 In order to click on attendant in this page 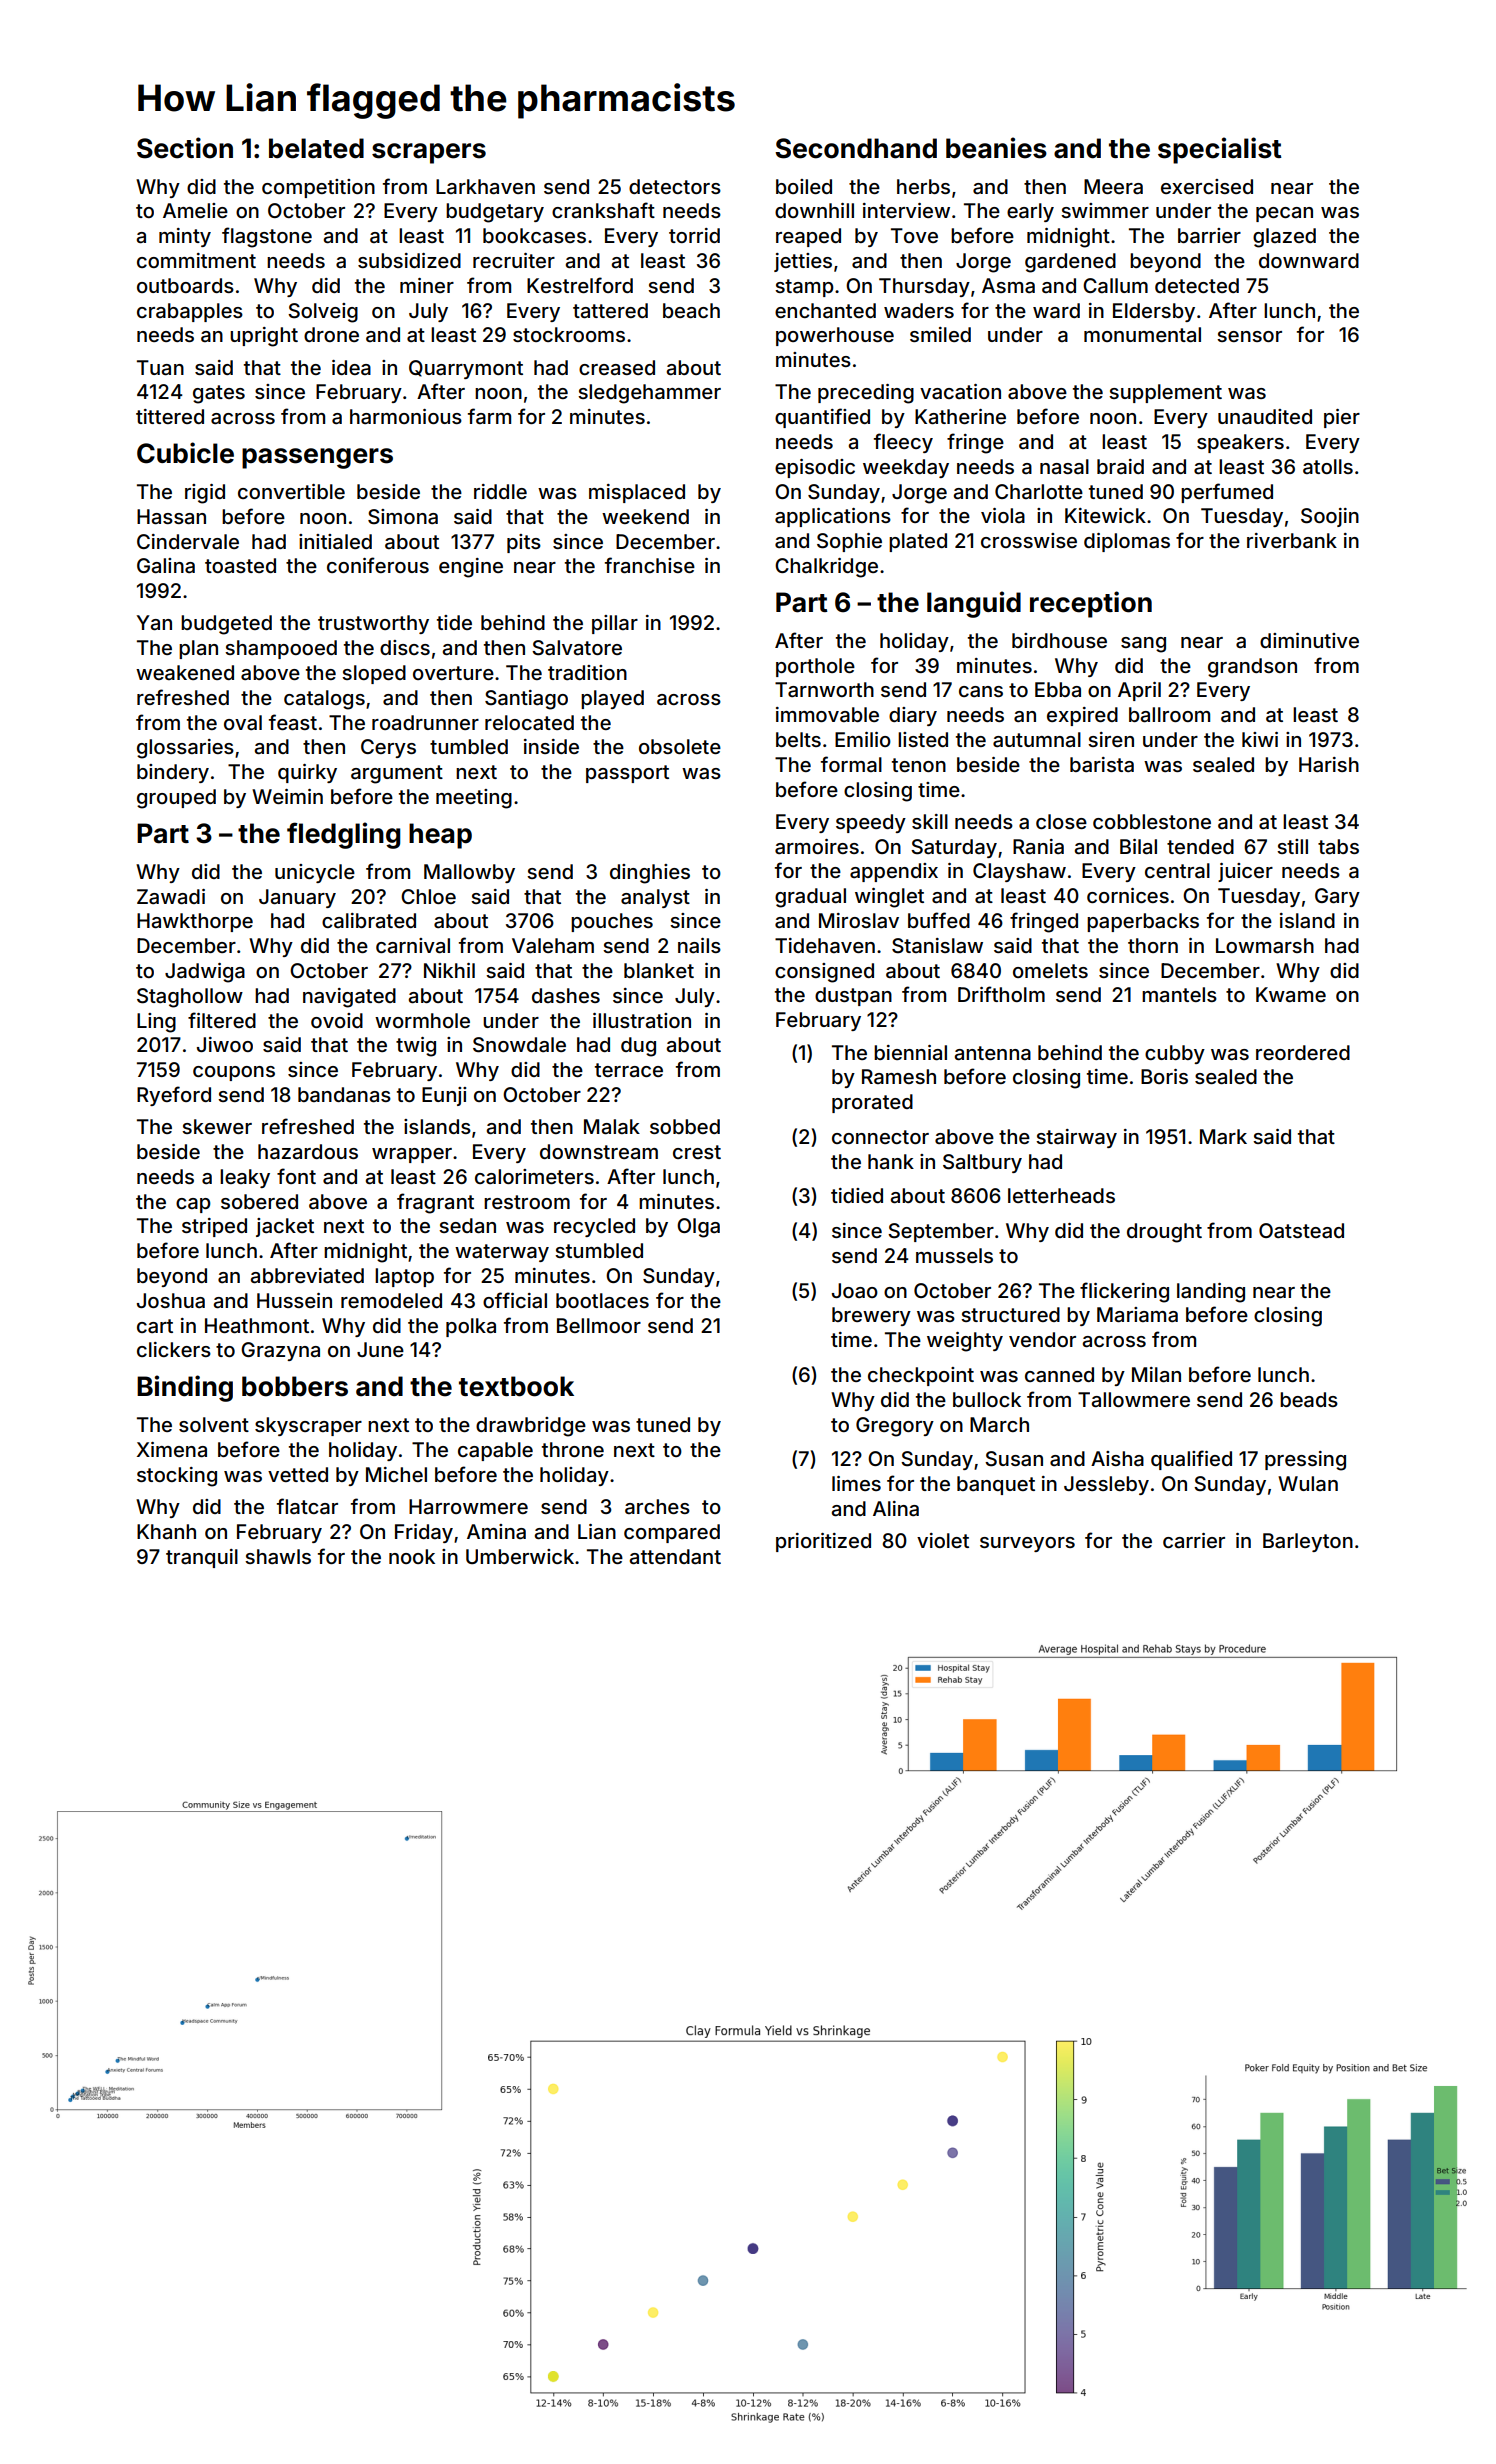, I will do `click(675, 1556)`.
